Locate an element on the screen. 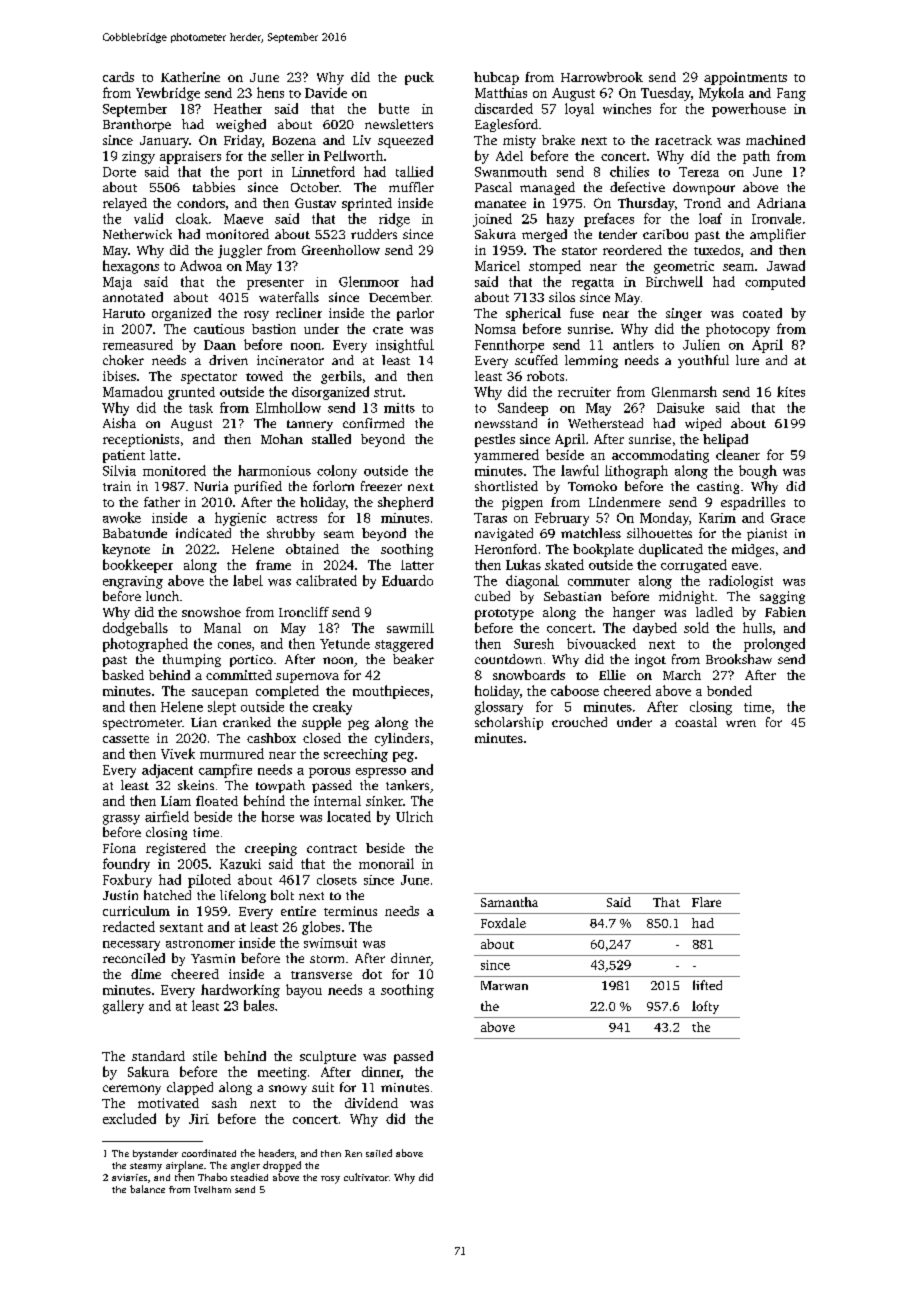 This screenshot has height=1316, width=908. Davide is located at coordinates (326, 92).
